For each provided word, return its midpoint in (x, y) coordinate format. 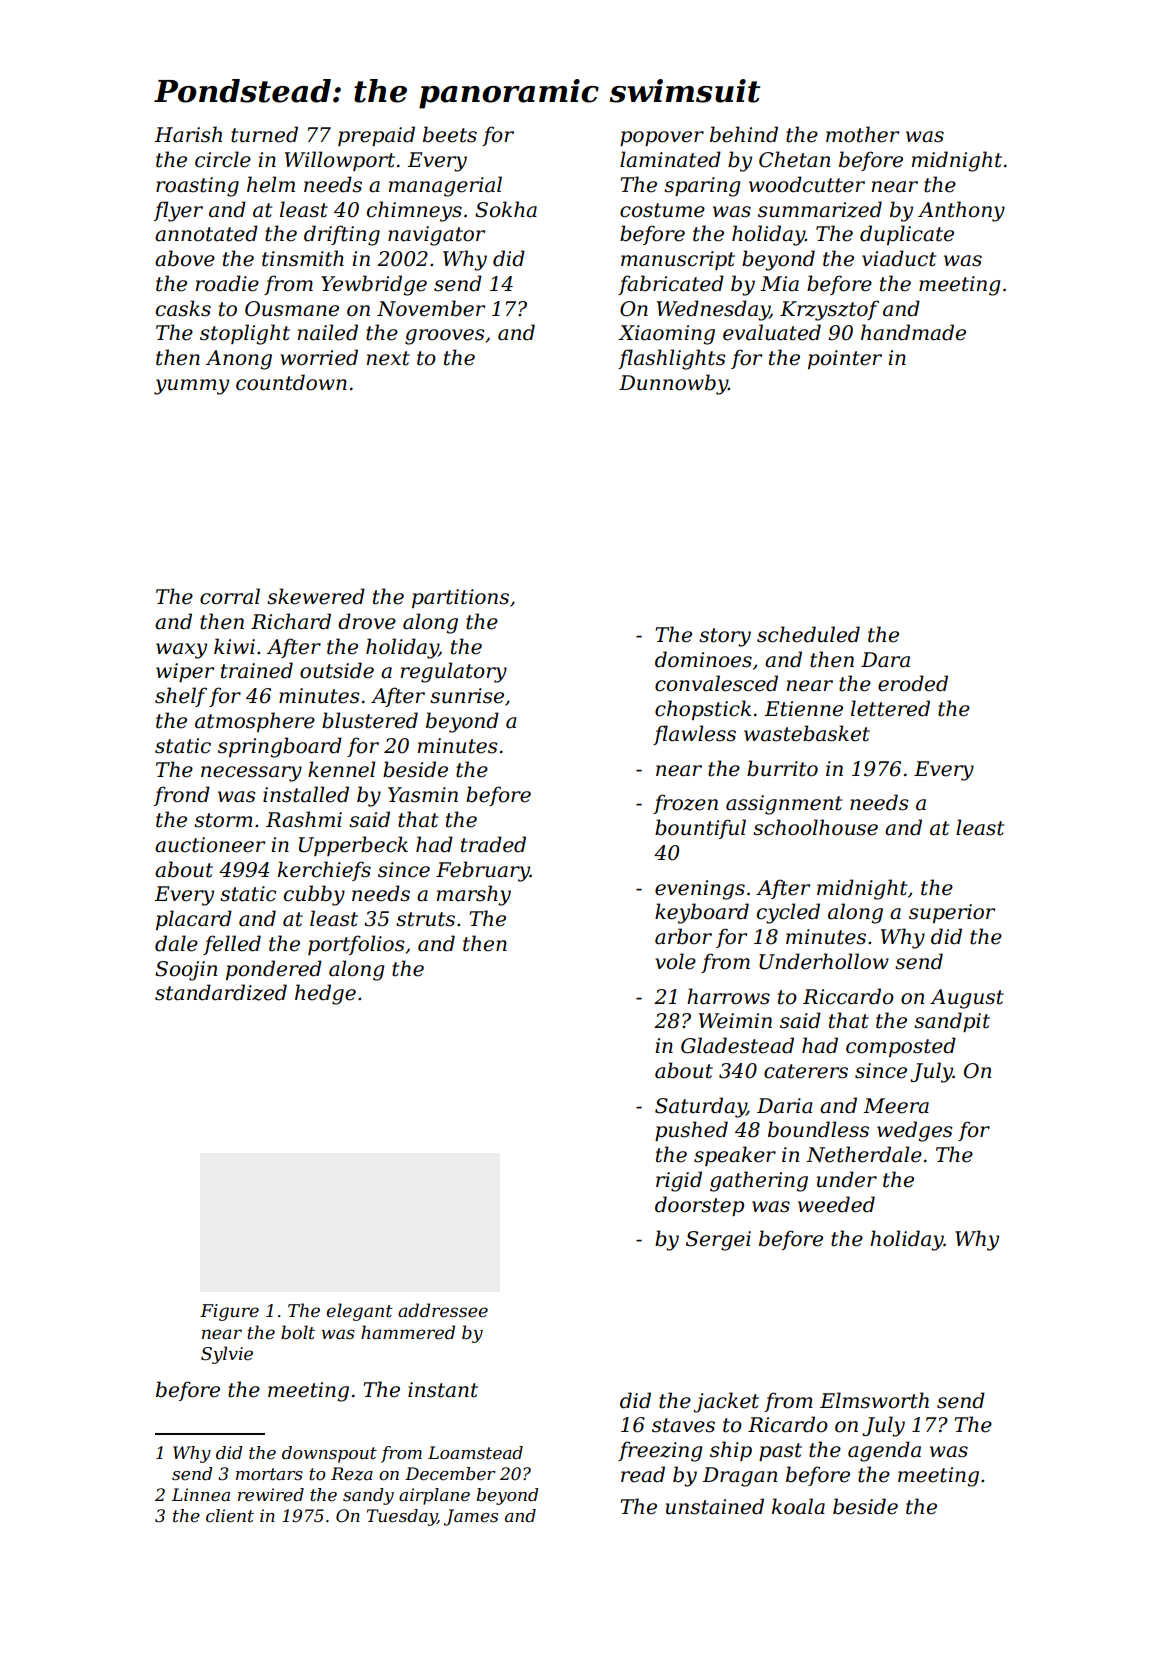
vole (675, 961)
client (230, 1516)
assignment (784, 805)
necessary (251, 774)
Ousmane (292, 309)
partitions (460, 598)
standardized (221, 992)
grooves (445, 337)
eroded (913, 683)
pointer (845, 359)
